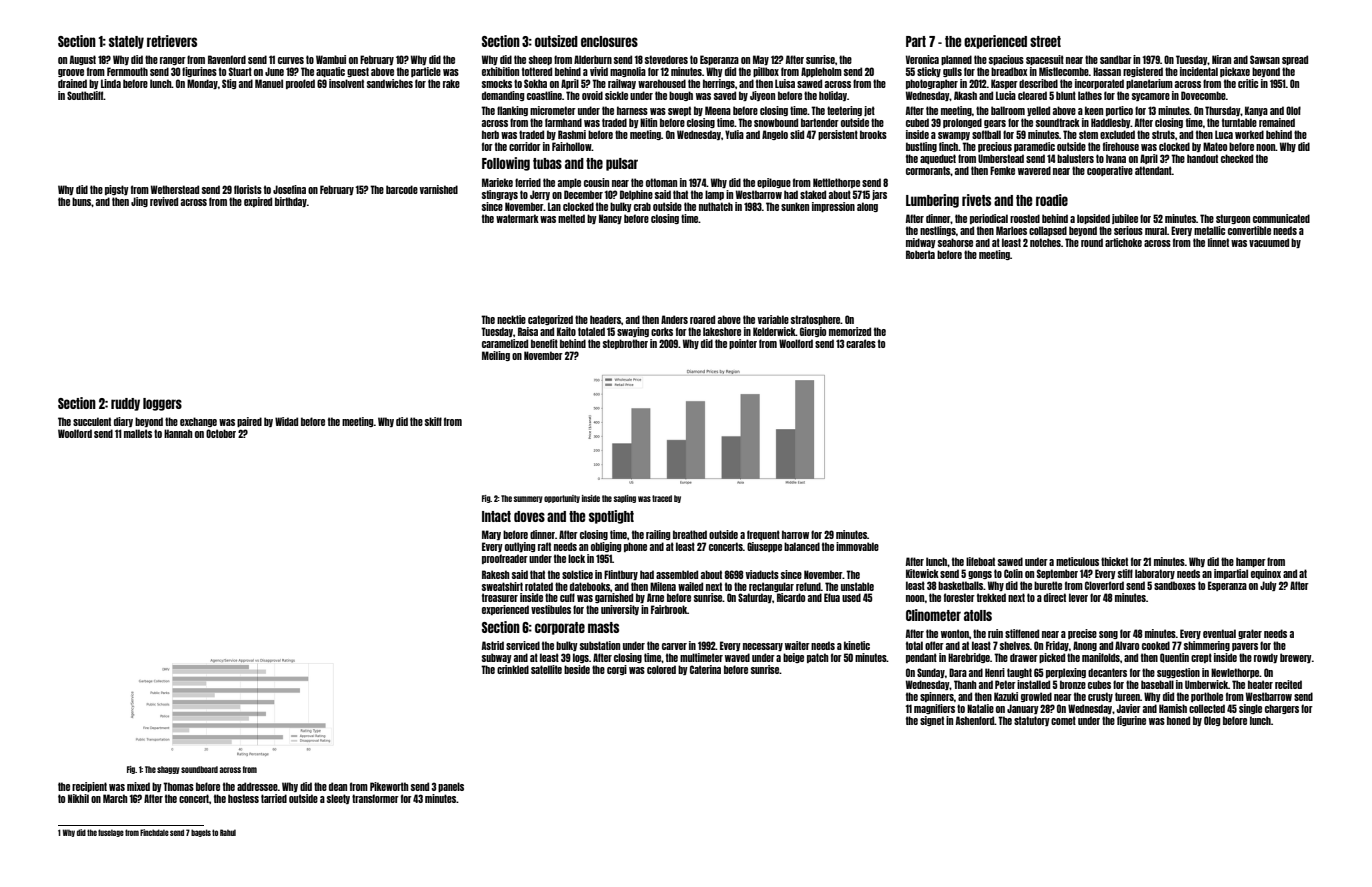 The width and height of the document is (1372, 887). I want to click on Olof, so click(1293, 110).
